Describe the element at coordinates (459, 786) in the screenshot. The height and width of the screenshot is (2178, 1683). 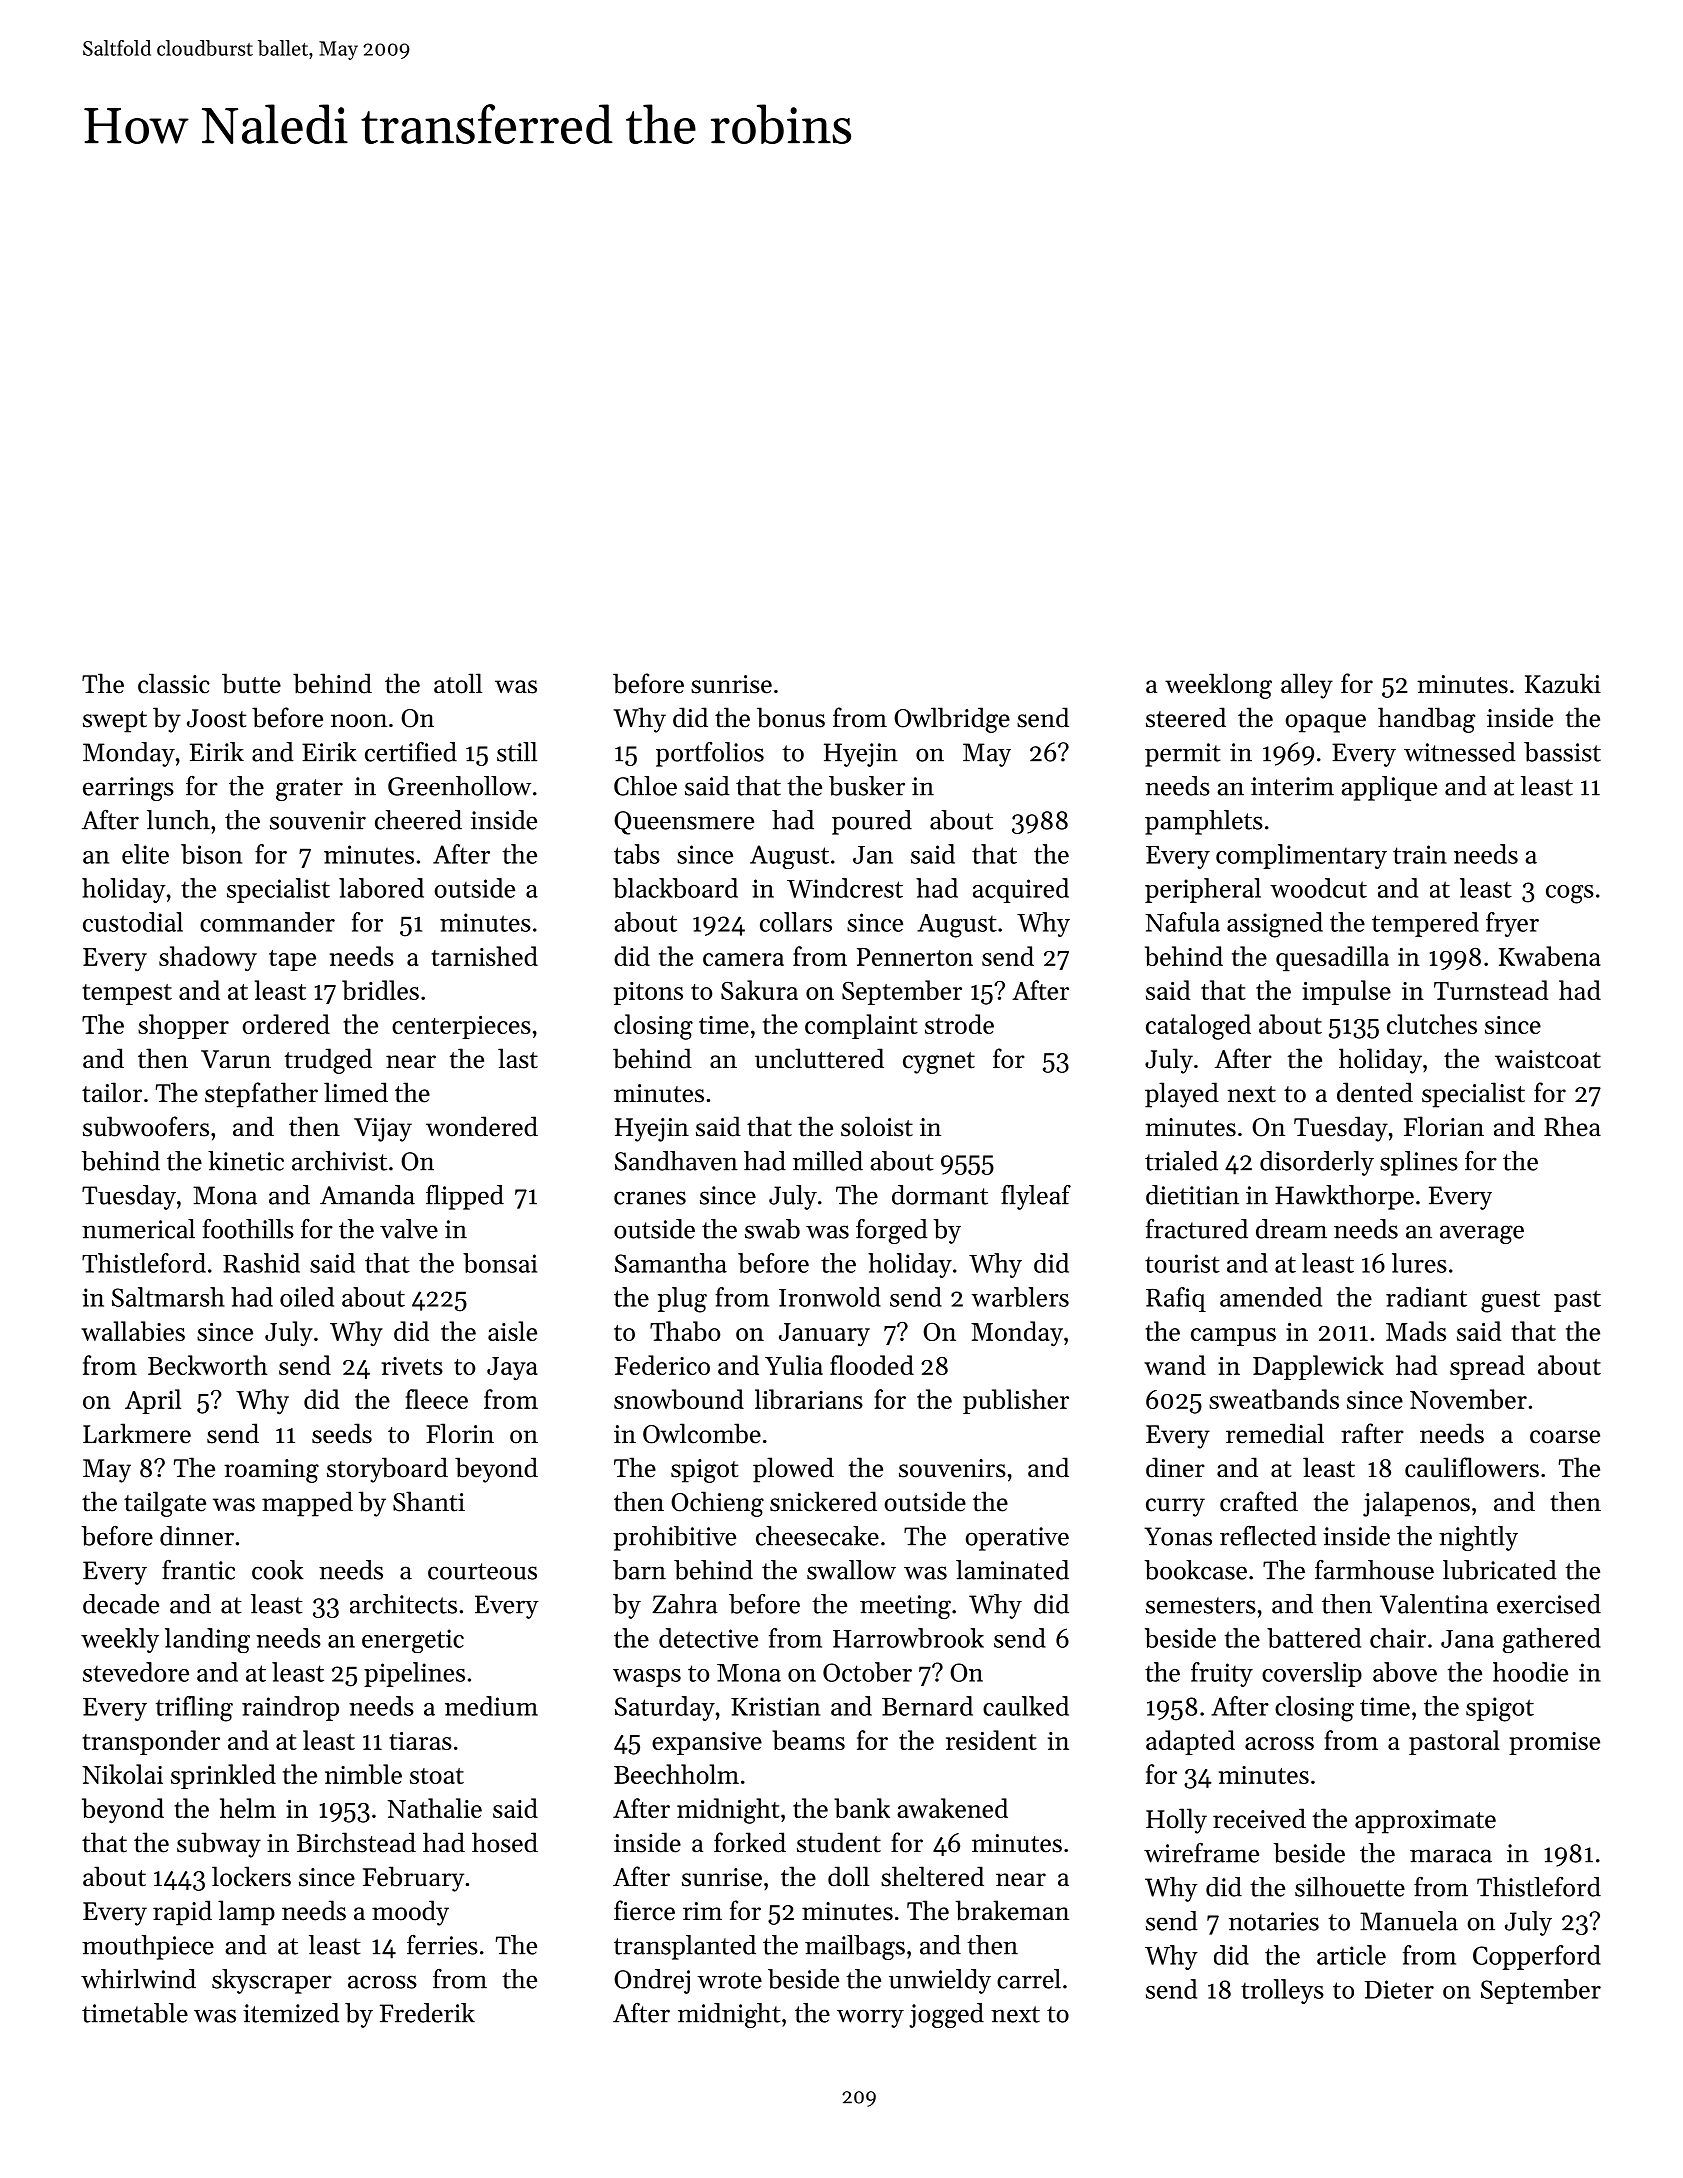
I see `Greenhollow` at that location.
